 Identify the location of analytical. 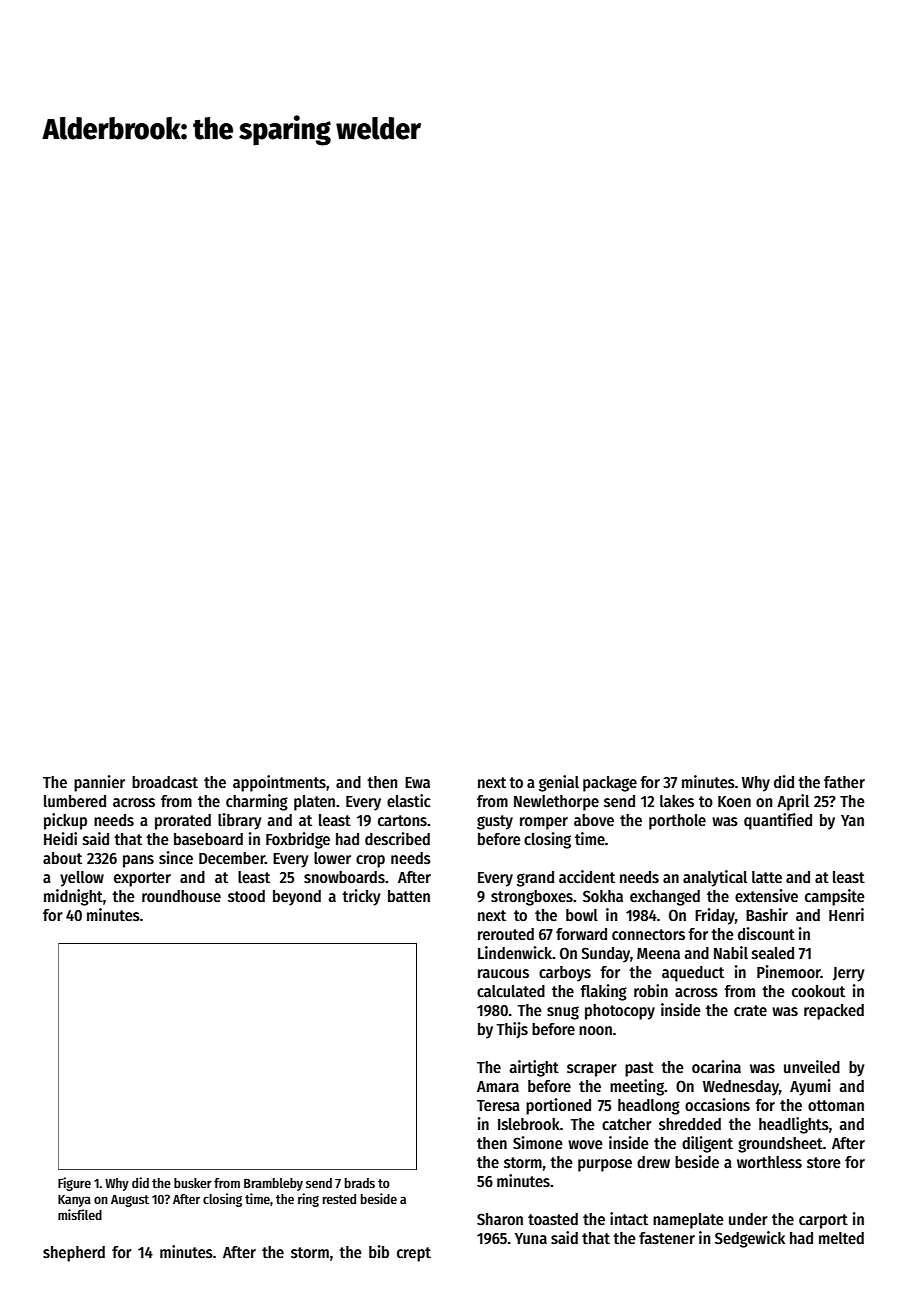
(715, 878).
